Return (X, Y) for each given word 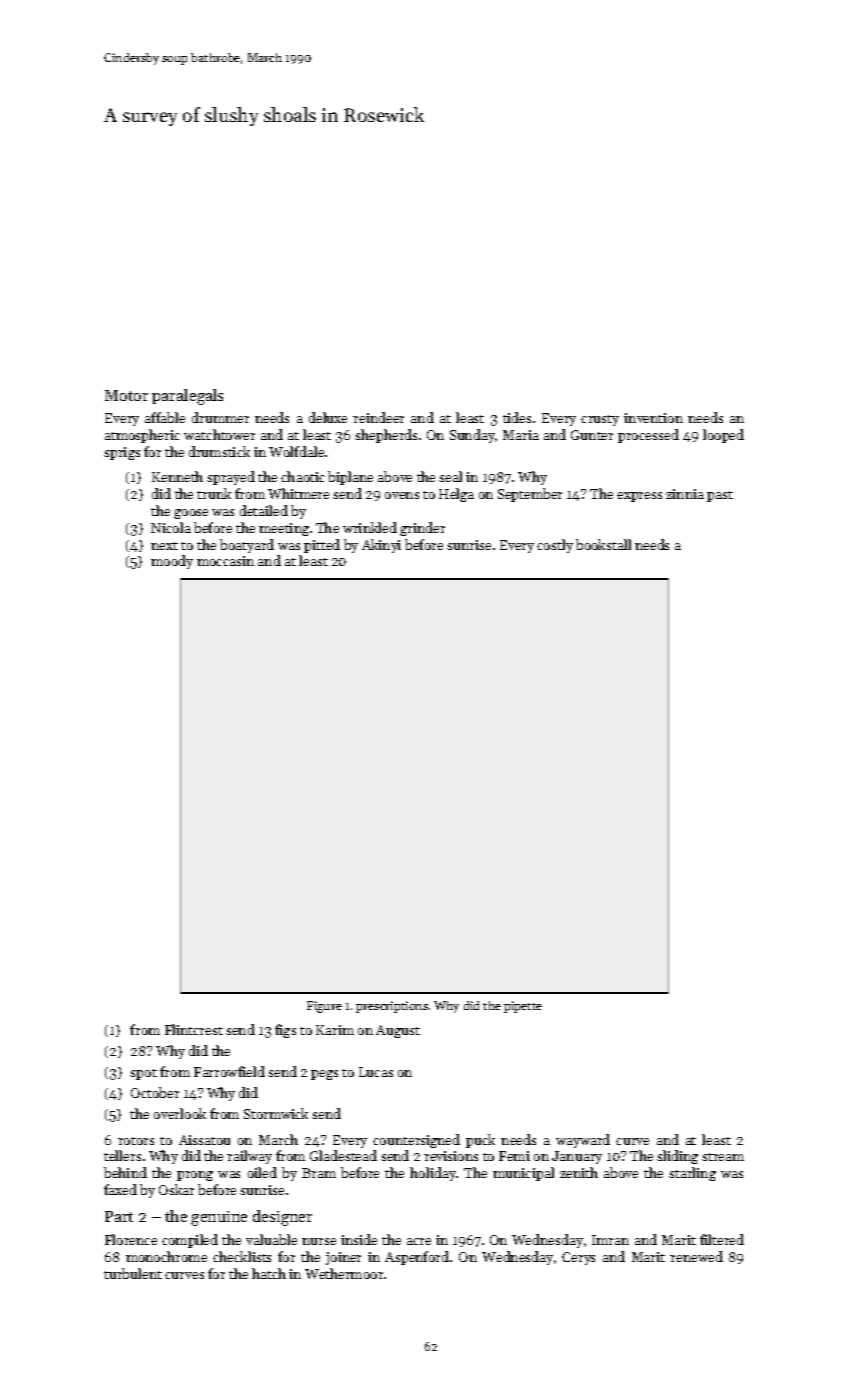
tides (517, 417)
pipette (523, 1007)
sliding (677, 1157)
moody (172, 562)
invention (653, 418)
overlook (180, 1113)
